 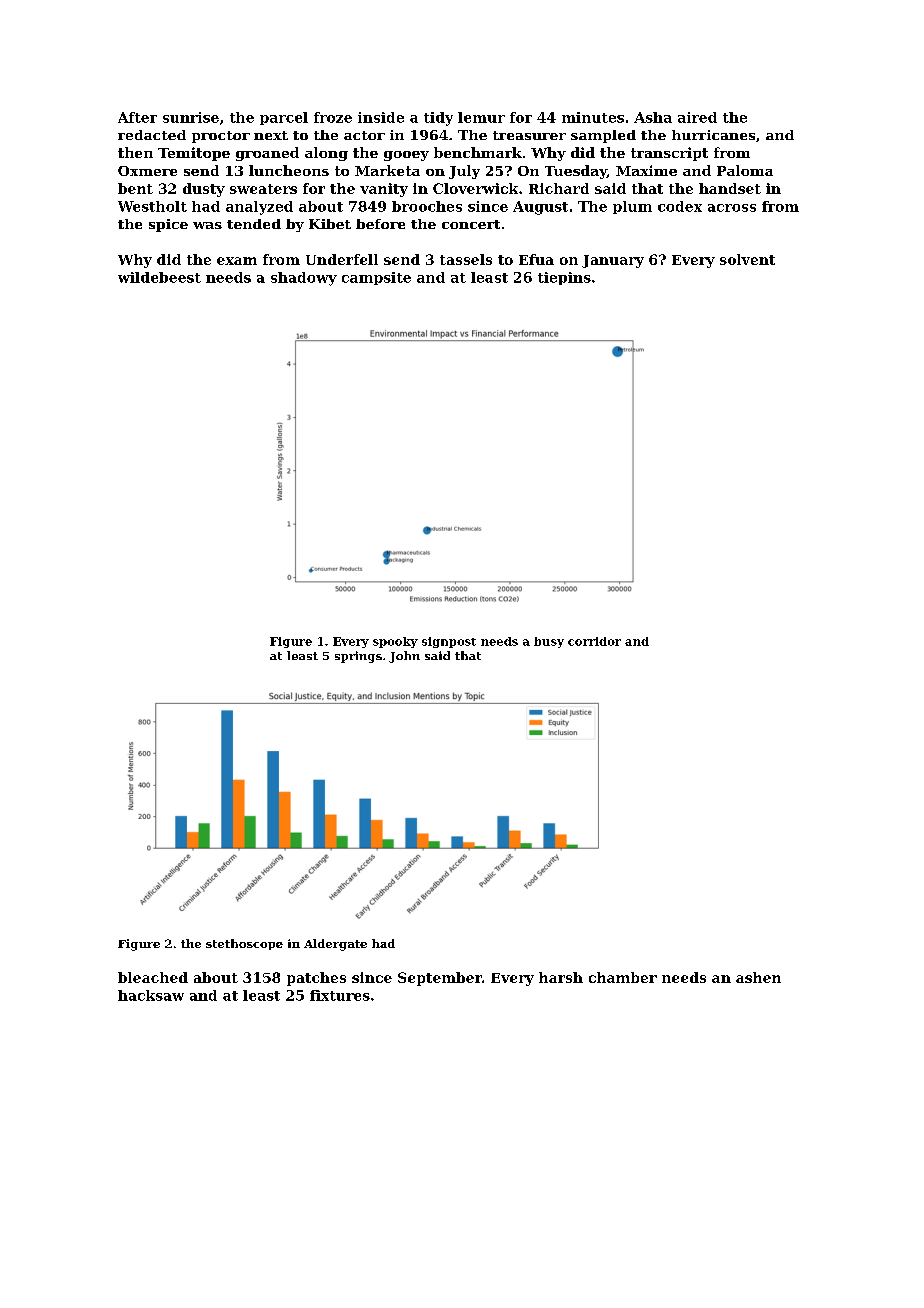 I want to click on chamber, so click(x=623, y=977).
